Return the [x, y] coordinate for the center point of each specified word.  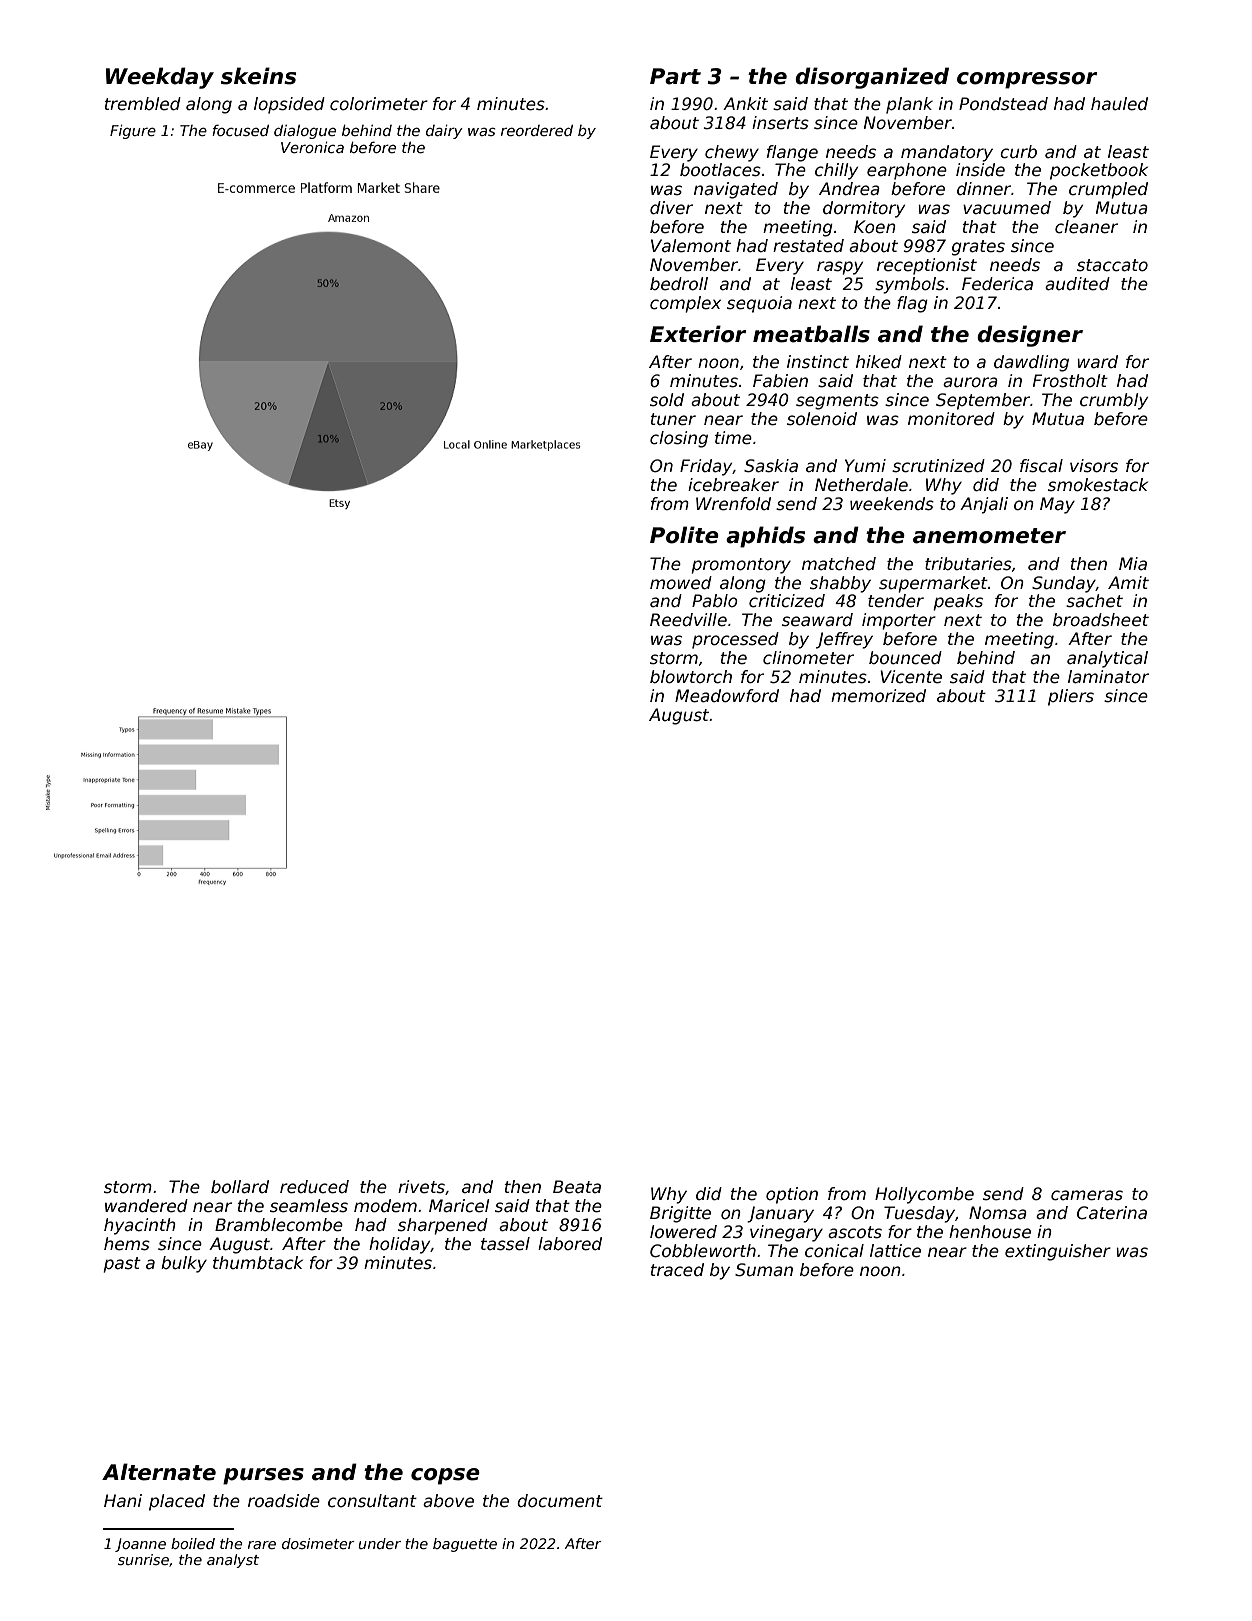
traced [677, 1270]
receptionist [927, 266]
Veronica [312, 147]
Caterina [1112, 1213]
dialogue [305, 132]
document [560, 1501]
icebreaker [733, 485]
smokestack [1098, 485]
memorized [878, 696]
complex [685, 304]
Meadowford [727, 696]
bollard [240, 1187]
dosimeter [318, 1543]
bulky [184, 1264]
